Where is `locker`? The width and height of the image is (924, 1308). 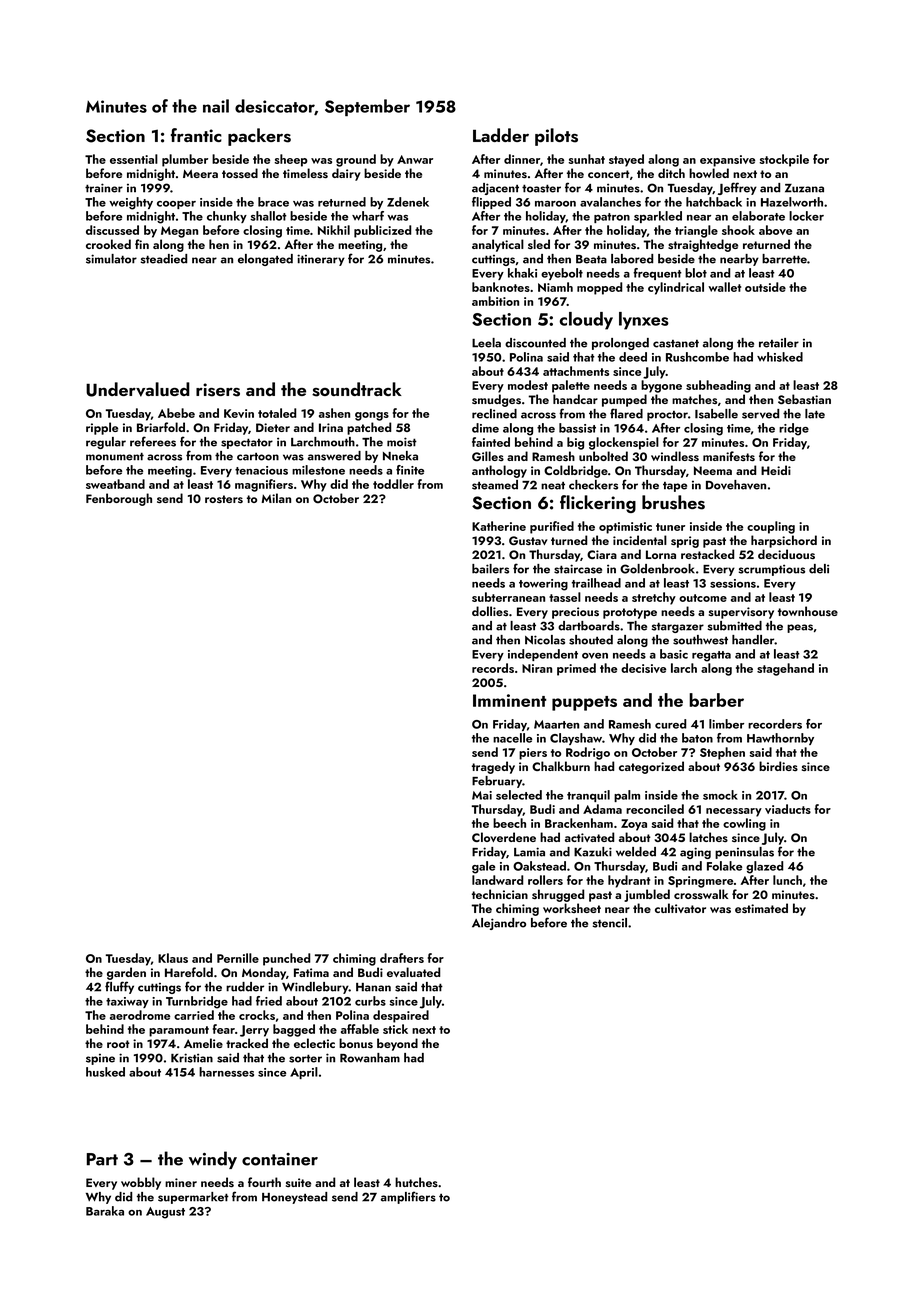 locker is located at coordinates (806, 216).
